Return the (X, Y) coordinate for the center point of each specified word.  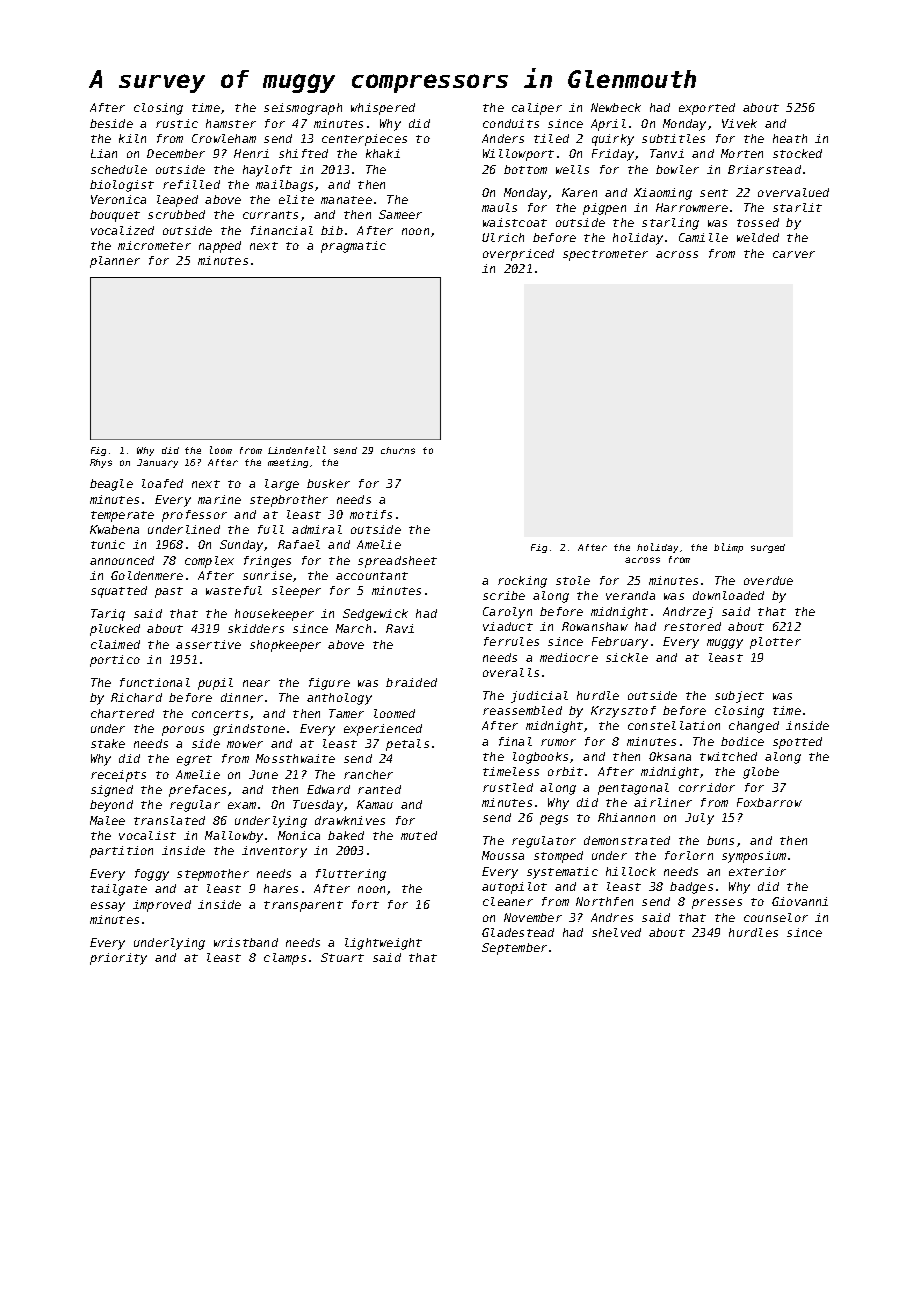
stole (573, 580)
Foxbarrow (769, 802)
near (256, 683)
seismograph (303, 109)
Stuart (342, 957)
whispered (383, 109)
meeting (288, 463)
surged (768, 548)
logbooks (540, 758)
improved (162, 906)
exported (707, 109)
